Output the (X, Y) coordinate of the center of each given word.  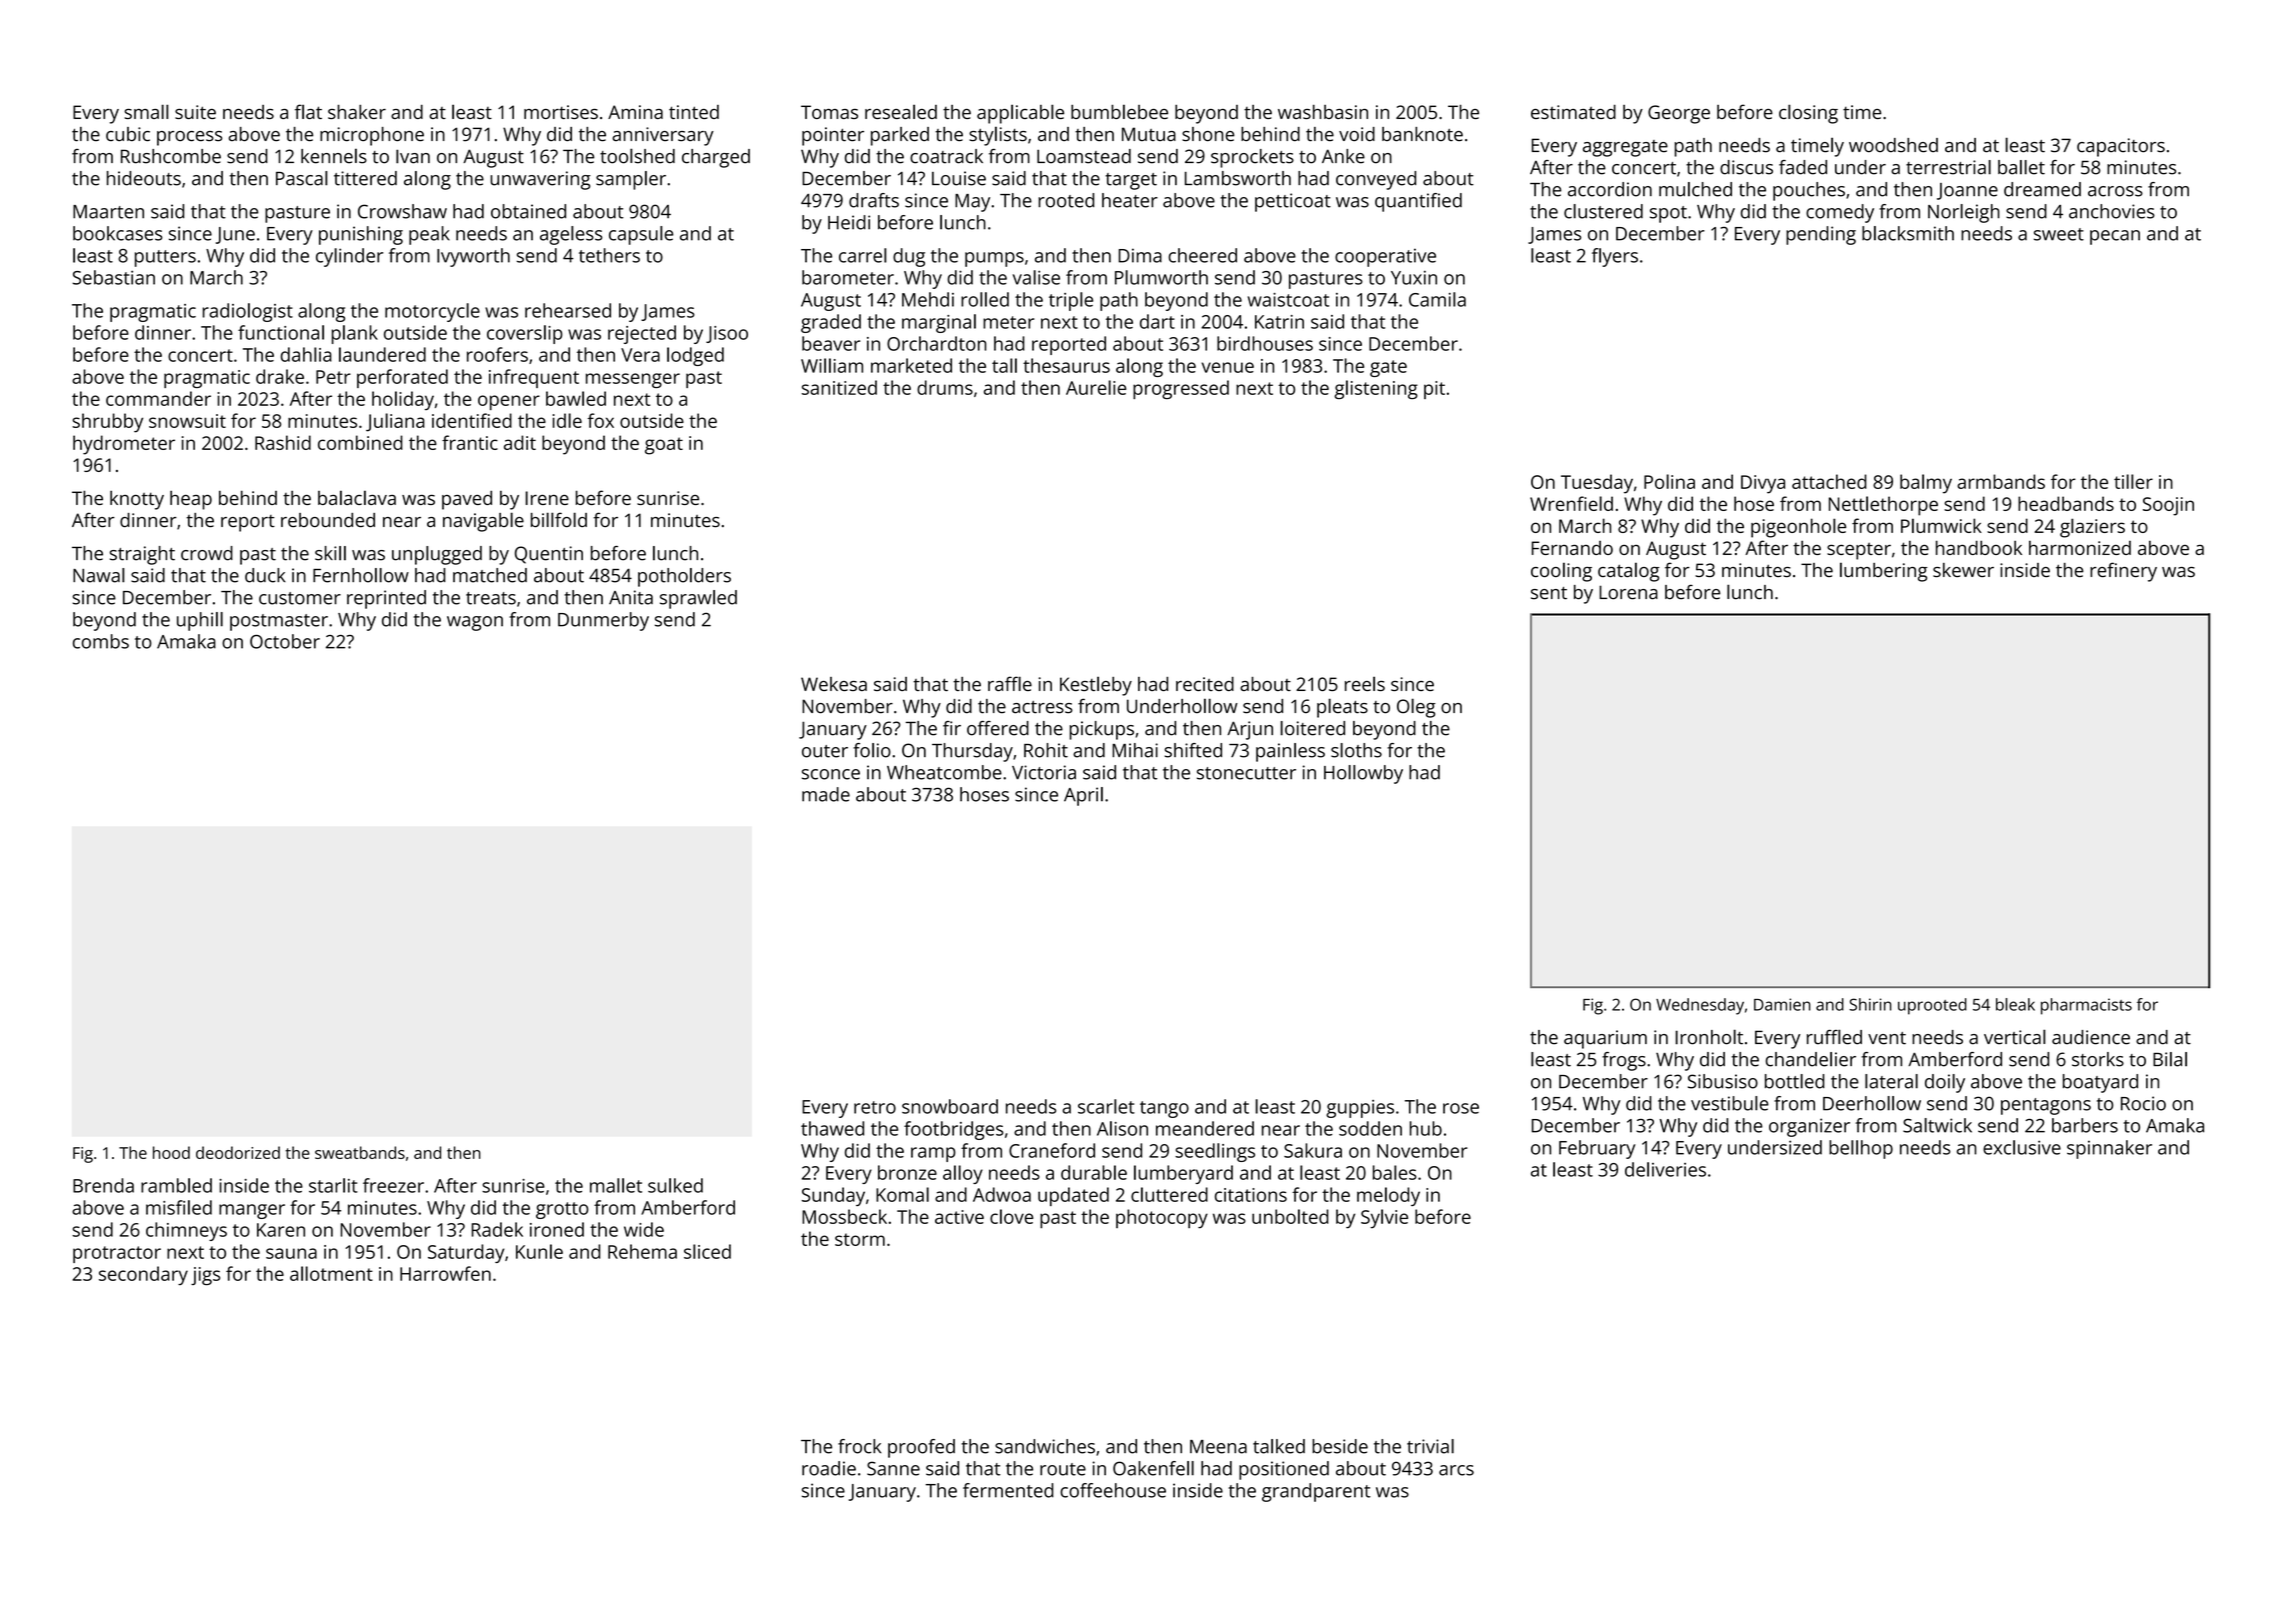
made (826, 794)
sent (1549, 593)
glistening (1376, 389)
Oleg (1416, 708)
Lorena (1628, 592)
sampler (631, 180)
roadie (829, 1468)
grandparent (1316, 1492)
